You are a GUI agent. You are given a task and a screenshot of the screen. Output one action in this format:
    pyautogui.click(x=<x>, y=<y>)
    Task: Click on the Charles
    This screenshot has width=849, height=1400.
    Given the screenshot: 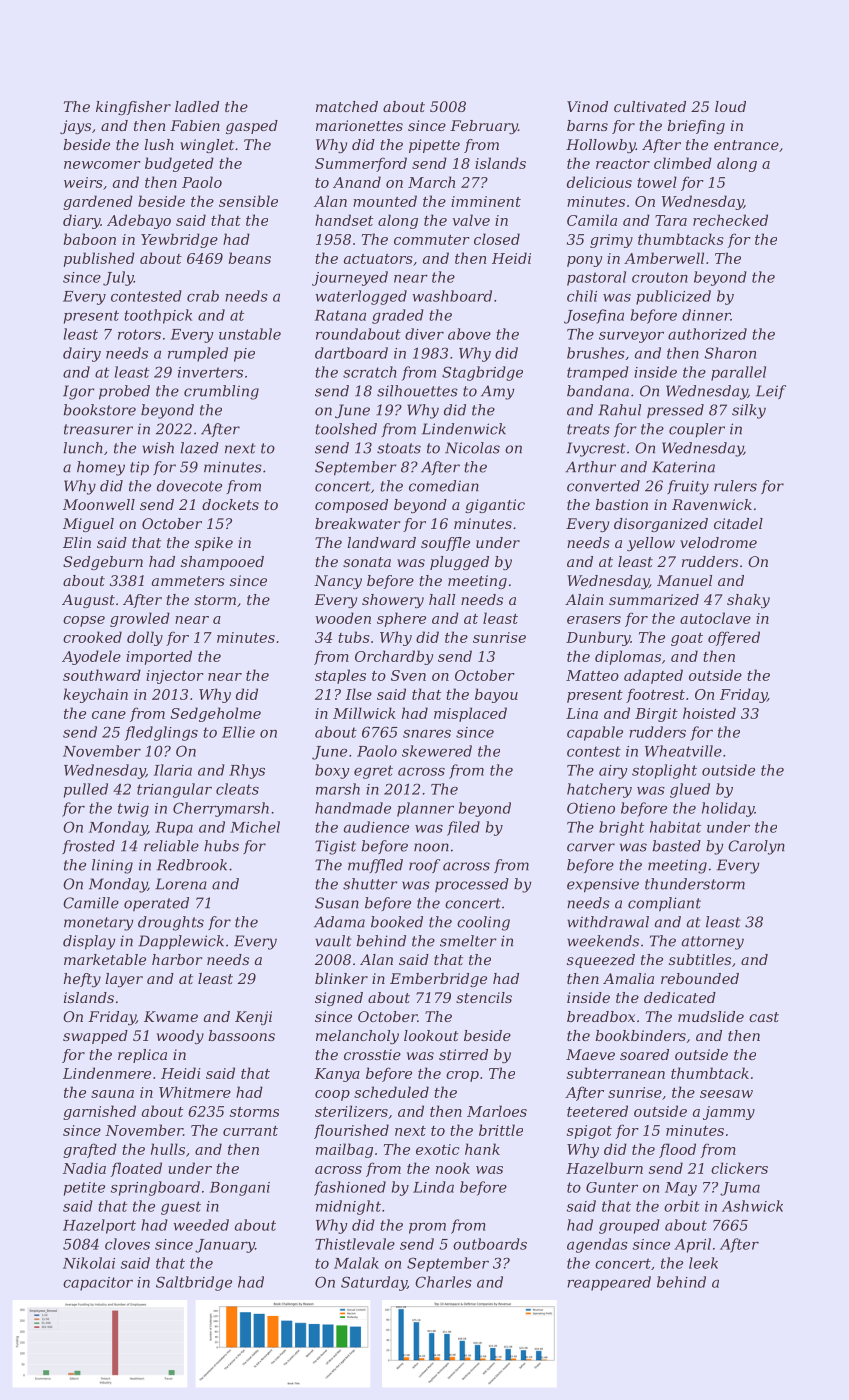 What is the action you would take?
    pyautogui.click(x=443, y=1282)
